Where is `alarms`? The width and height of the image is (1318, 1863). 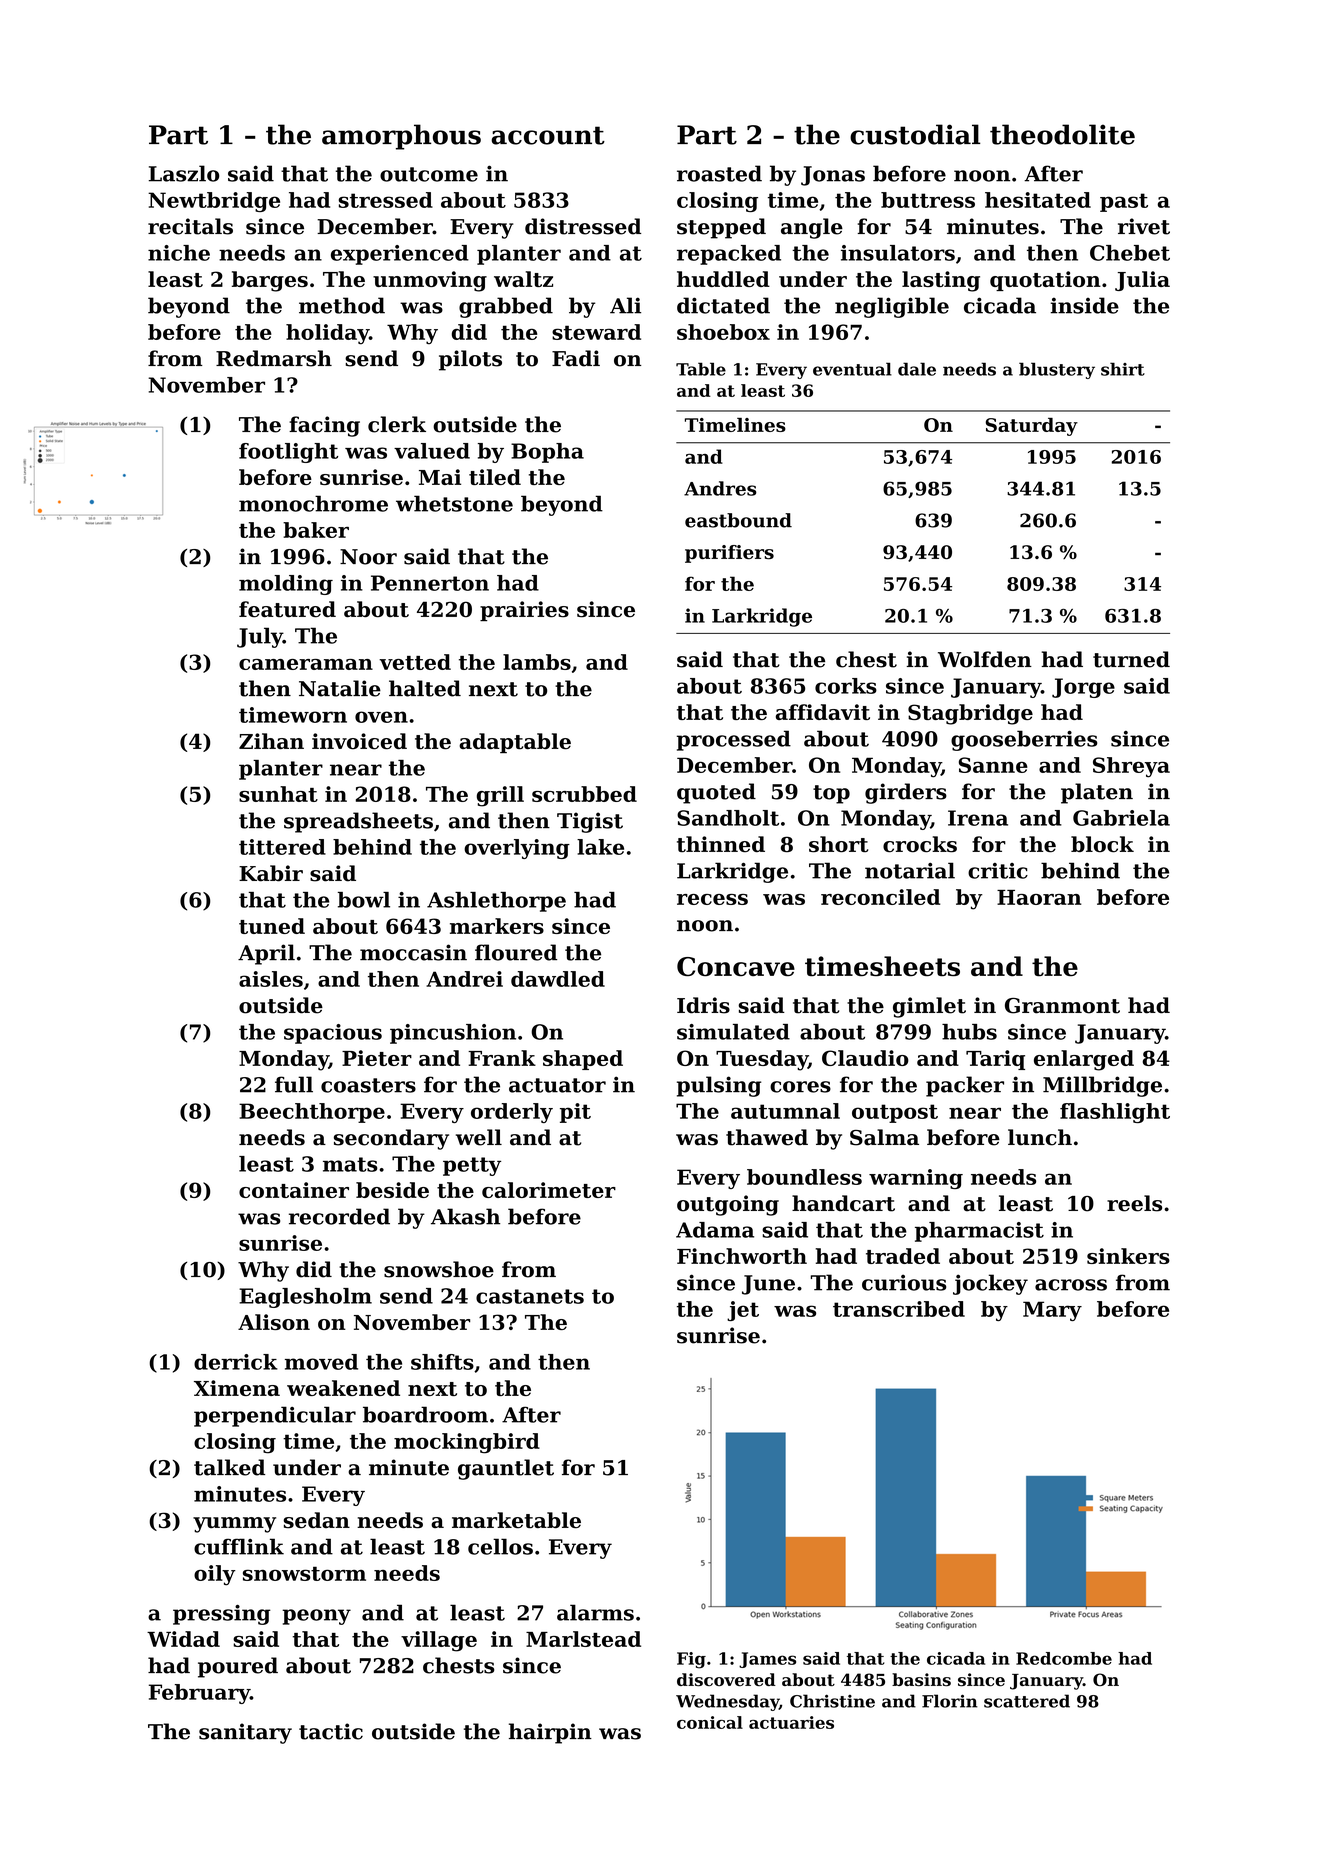 alarms is located at coordinates (595, 1612).
